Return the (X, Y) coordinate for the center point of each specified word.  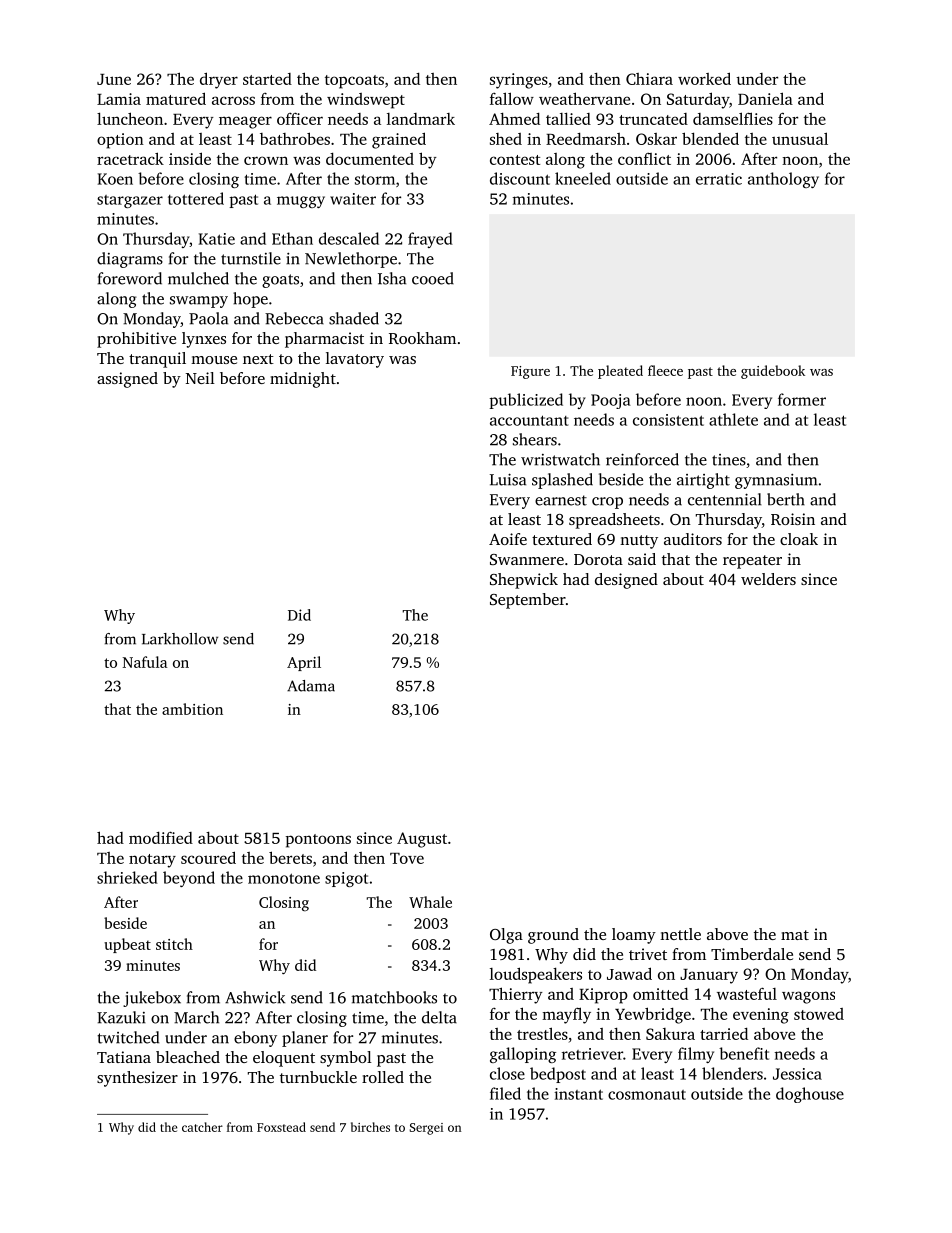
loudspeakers (536, 975)
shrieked (127, 877)
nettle (680, 934)
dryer (219, 80)
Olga (506, 936)
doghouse (810, 1095)
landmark (421, 119)
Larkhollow (180, 639)
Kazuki (121, 1017)
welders (768, 579)
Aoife (508, 539)
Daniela (765, 98)
